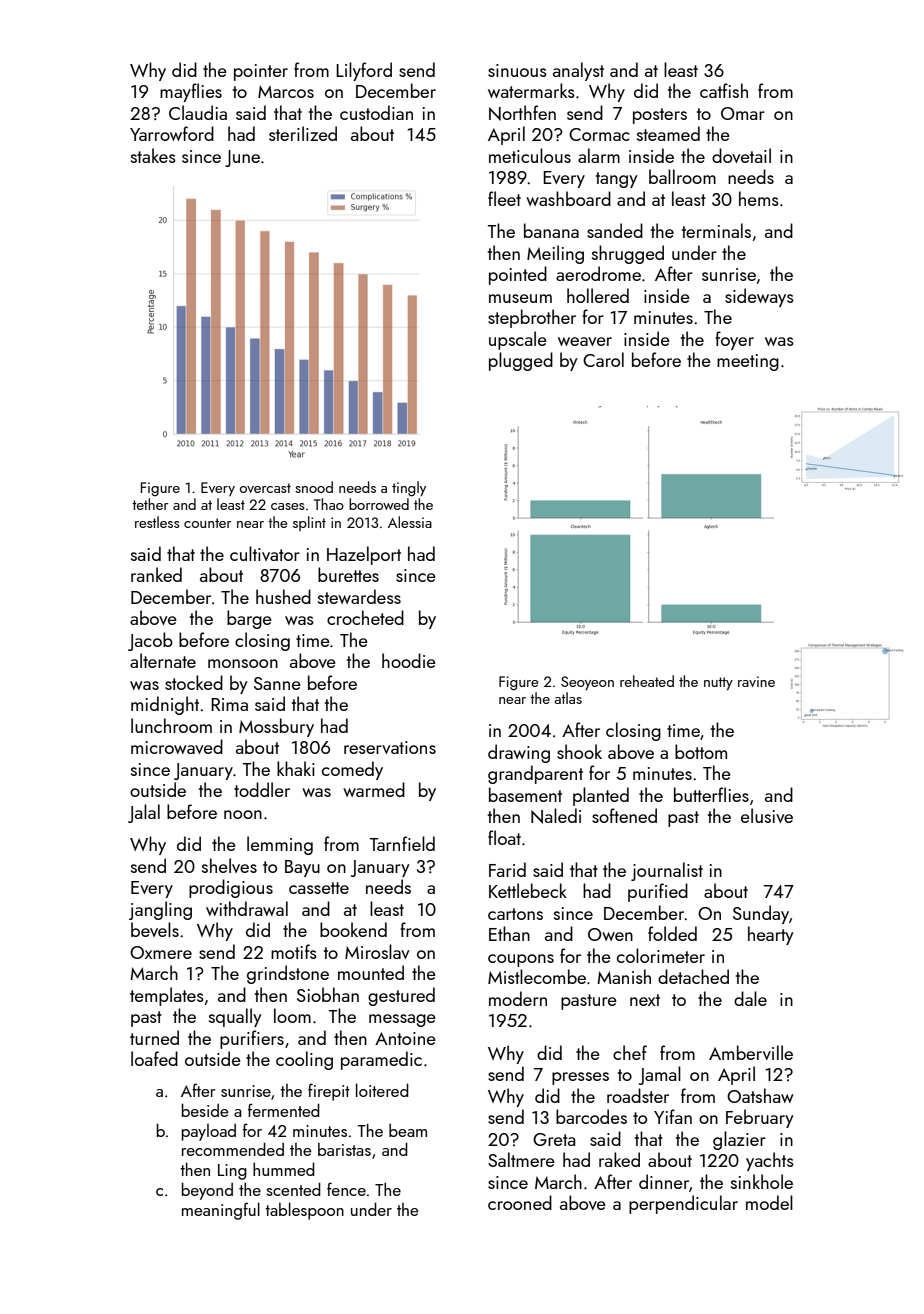 The image size is (924, 1314). I want to click on plugged, so click(521, 361).
